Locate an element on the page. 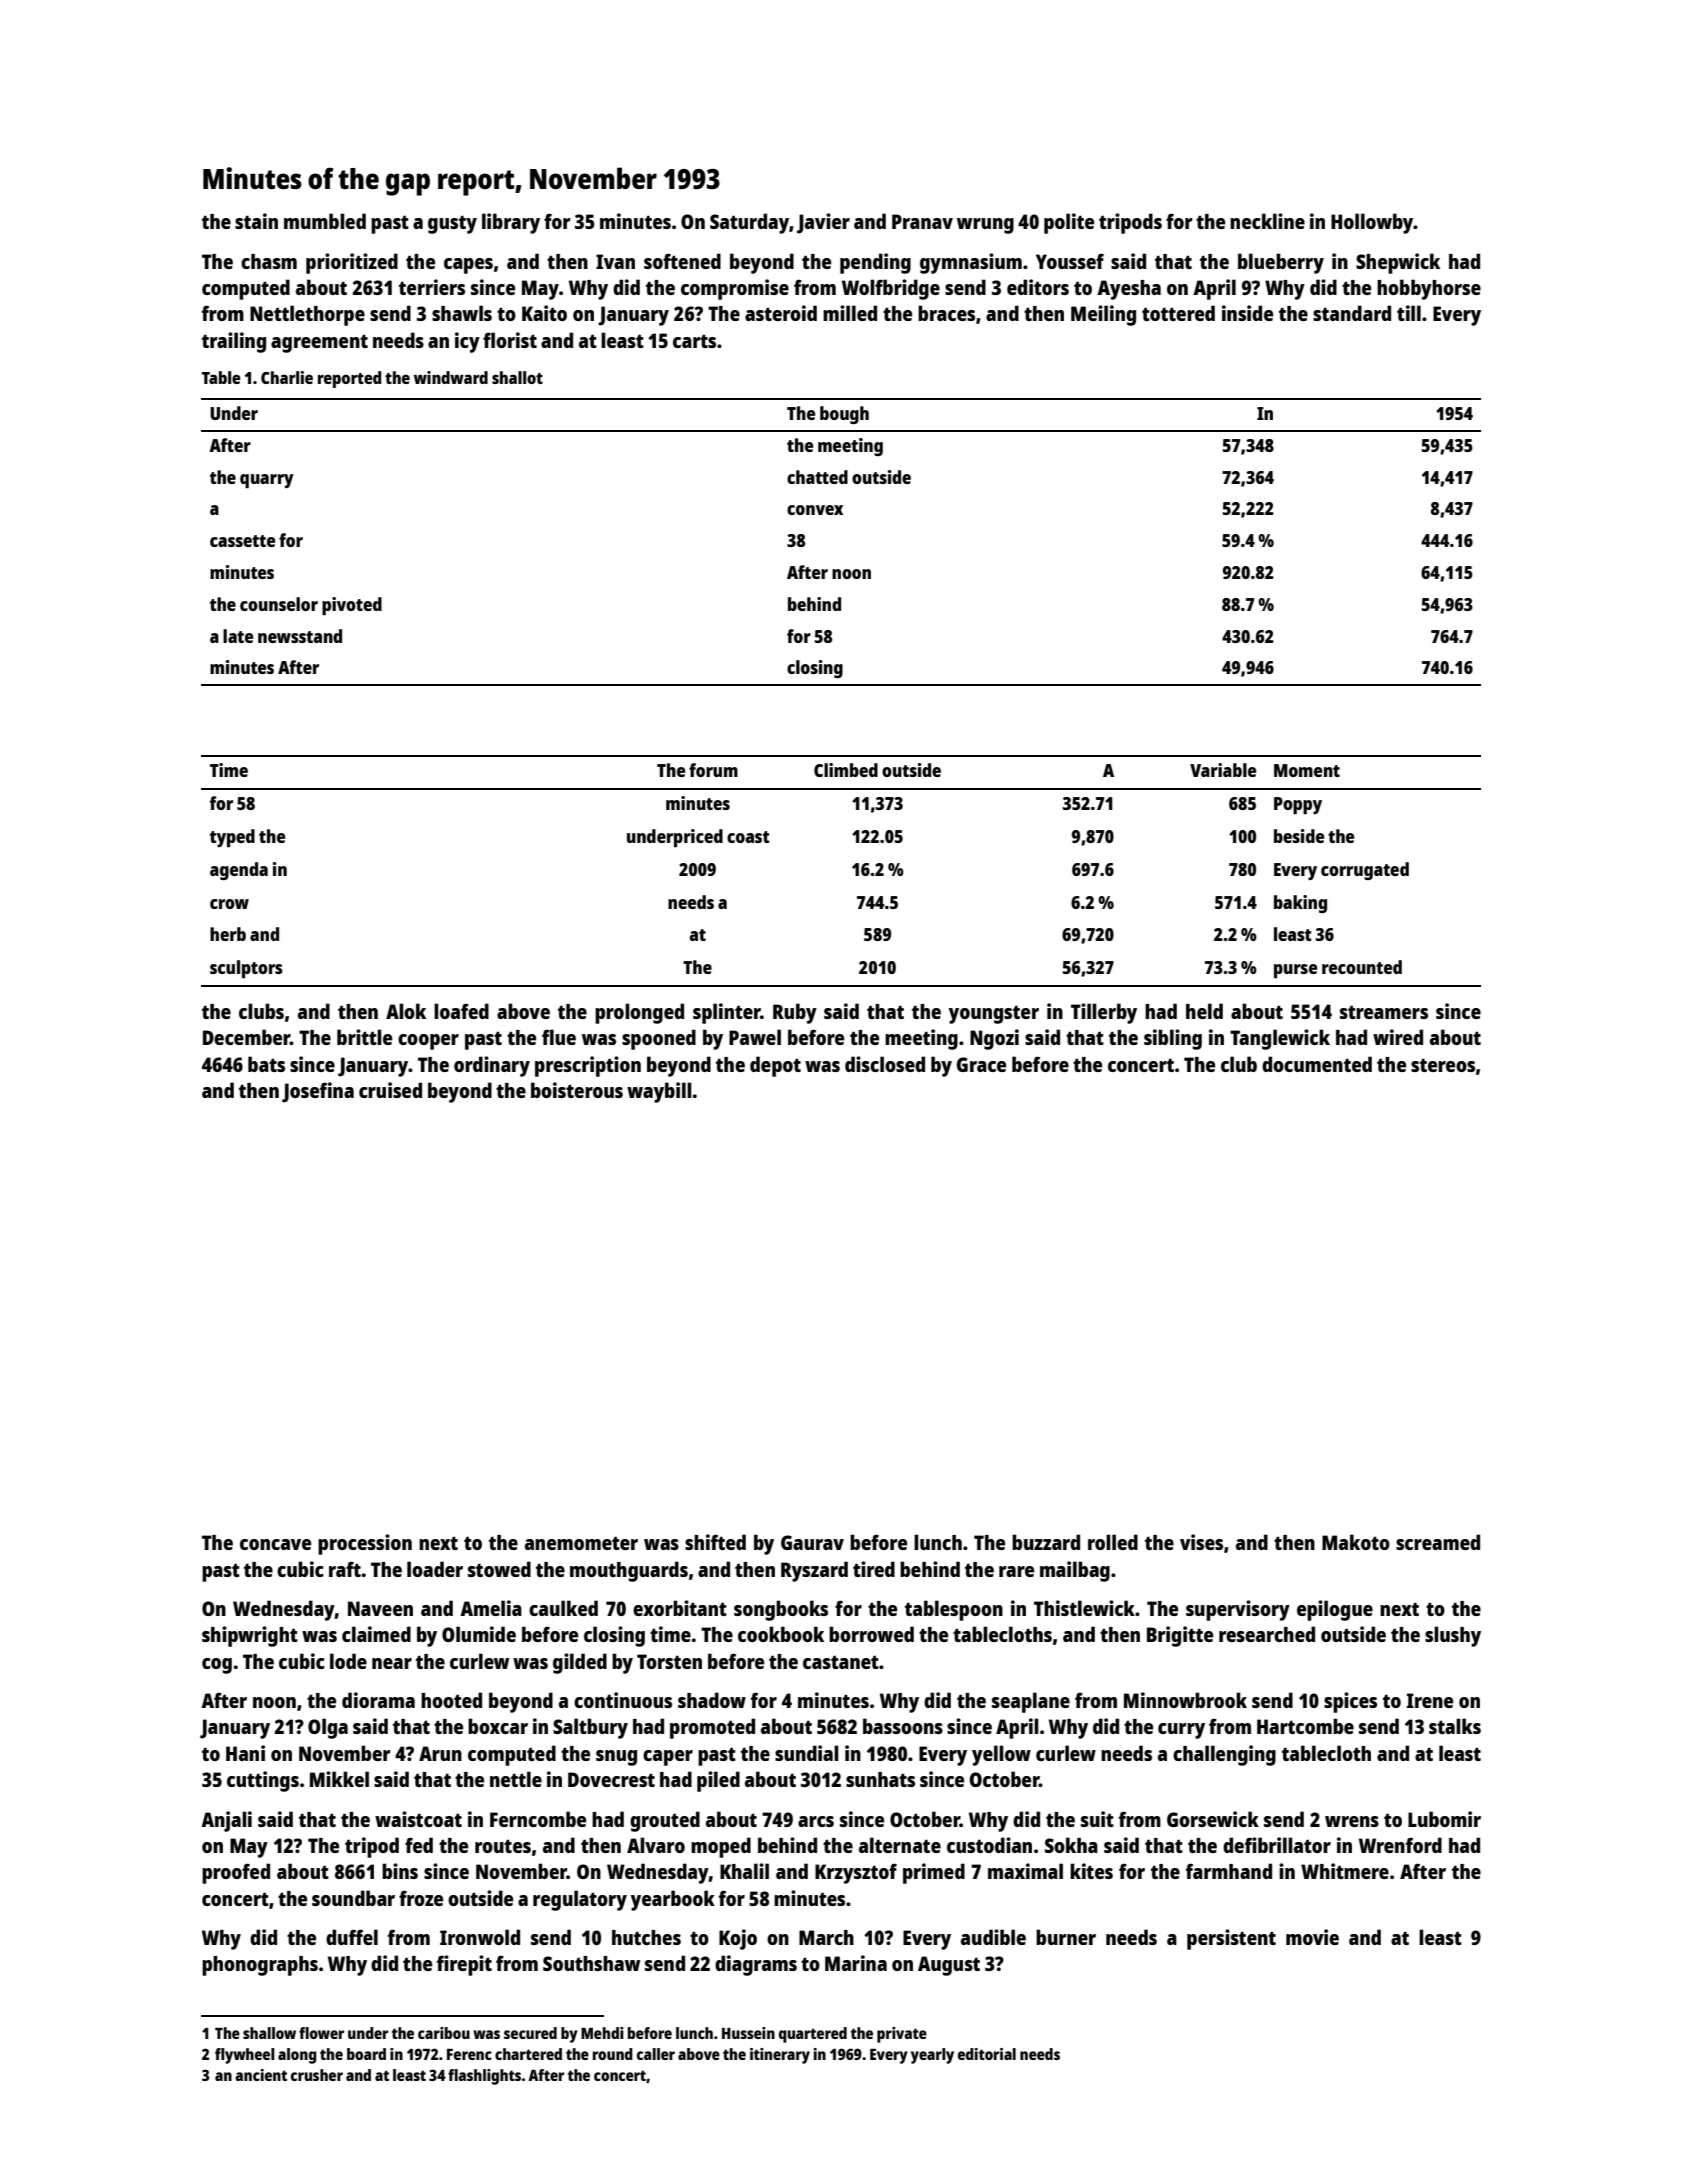 Image resolution: width=1683 pixels, height=2178 pixels. inside is located at coordinates (1247, 313).
